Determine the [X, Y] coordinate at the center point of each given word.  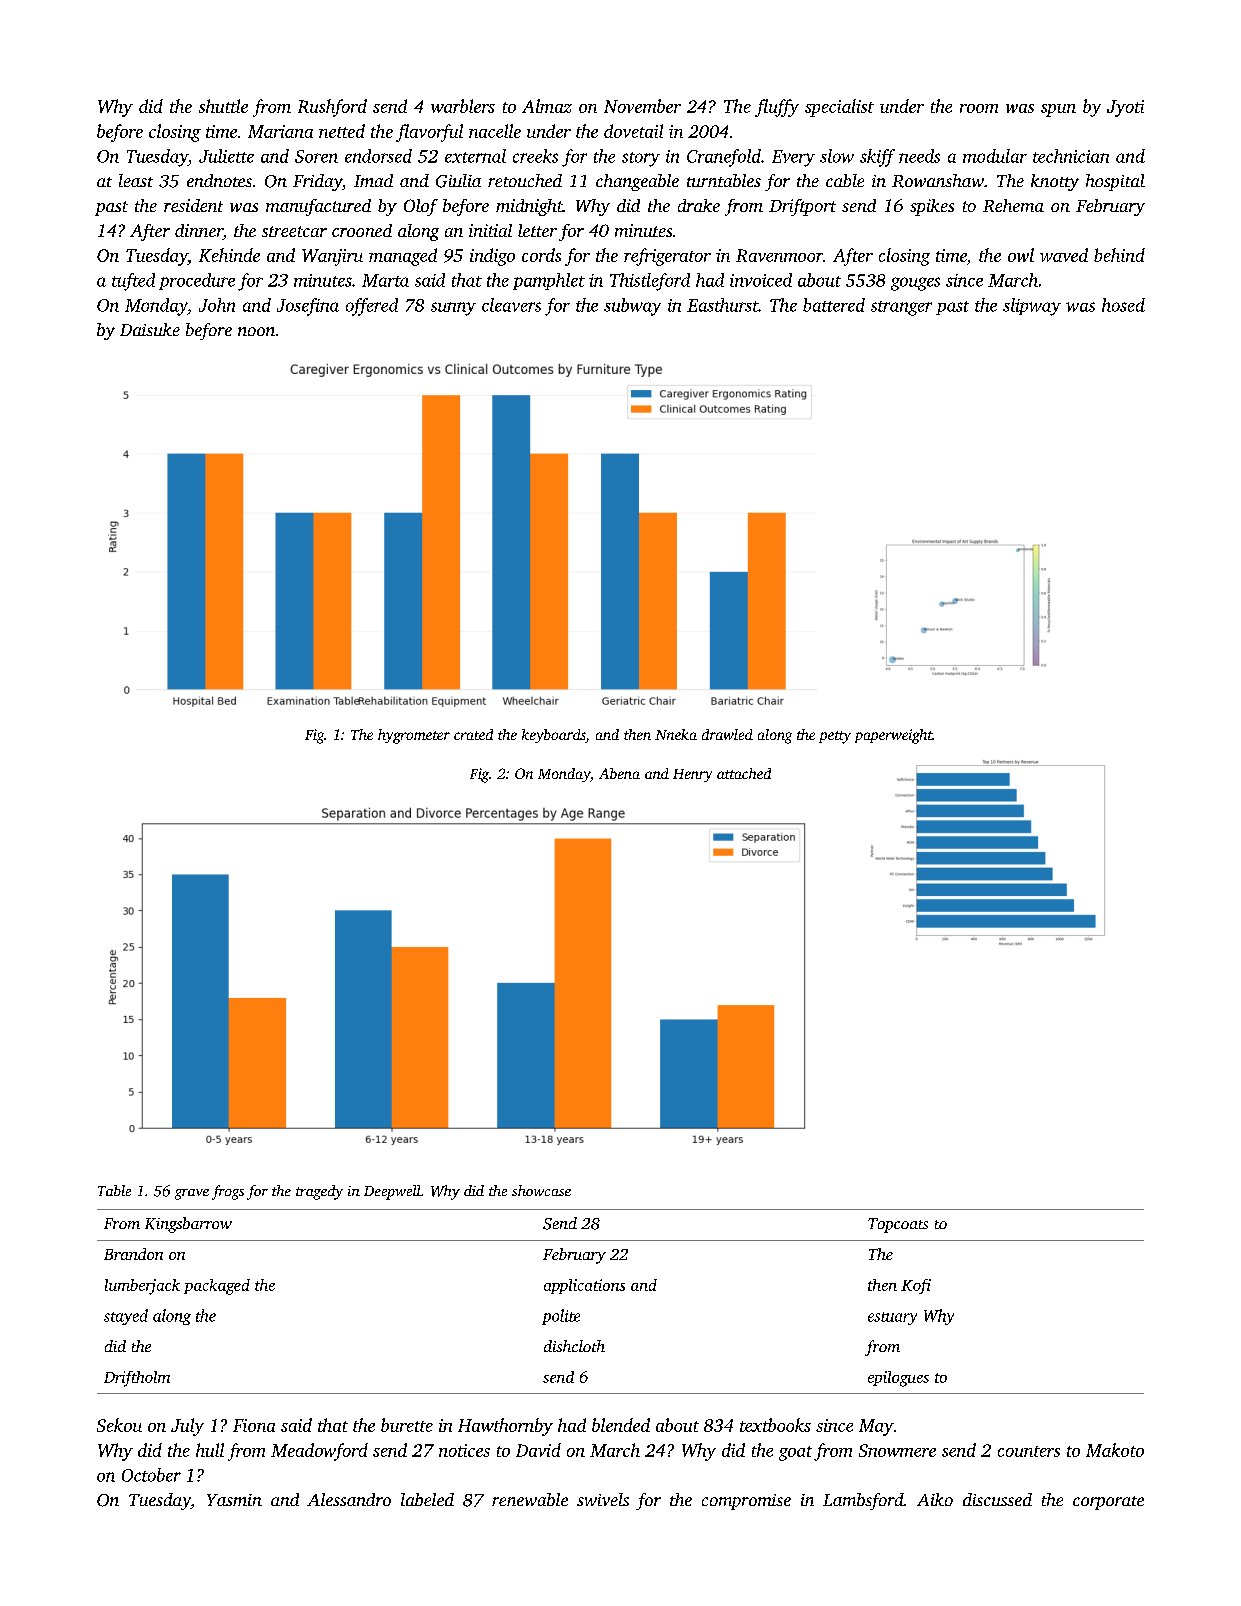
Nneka [676, 734]
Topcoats [898, 1225]
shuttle [223, 106]
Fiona [254, 1425]
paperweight [893, 736]
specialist [839, 108]
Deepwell [392, 1192]
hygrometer [414, 736]
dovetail [633, 131]
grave [192, 1194]
